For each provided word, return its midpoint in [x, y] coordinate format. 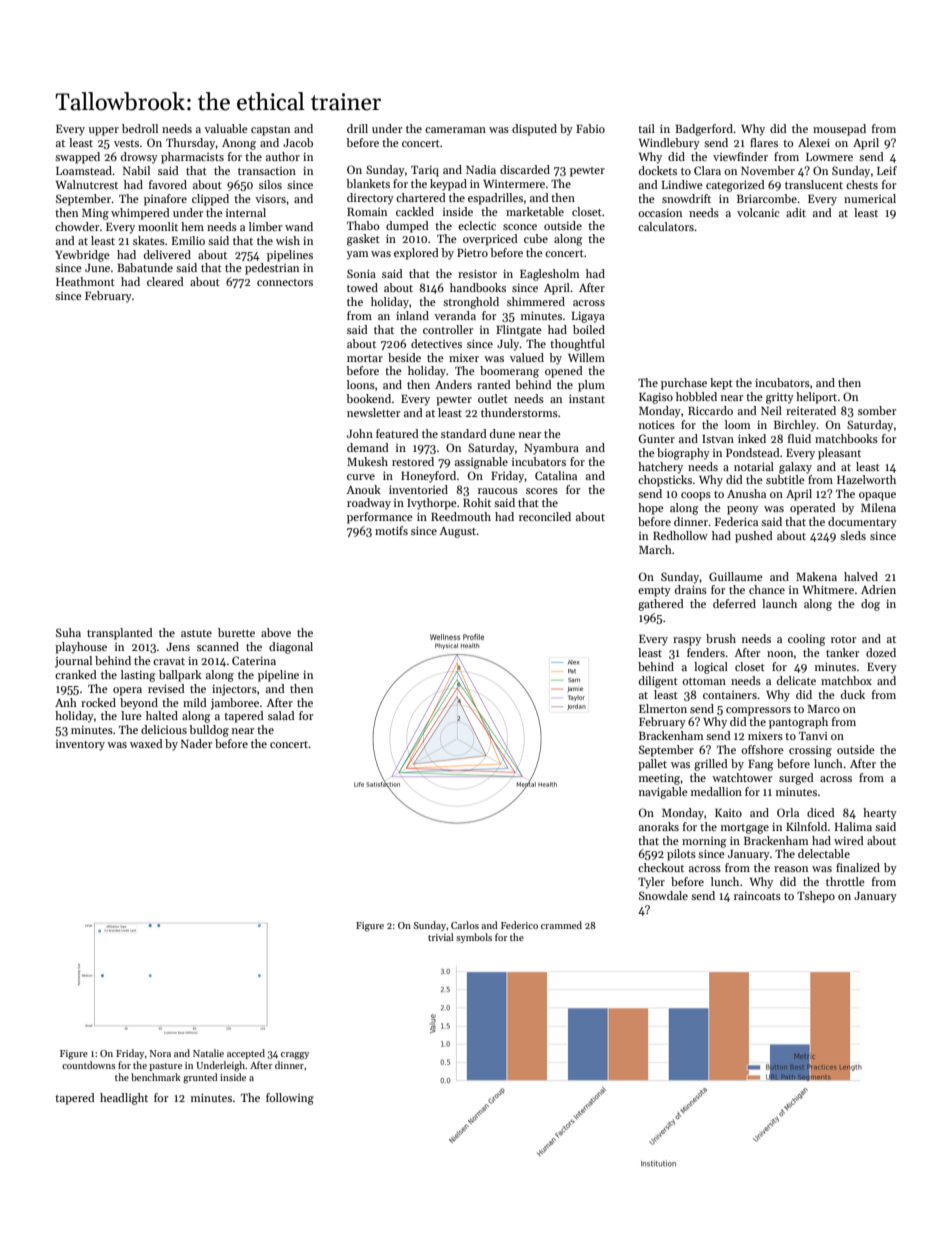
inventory [80, 745]
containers [730, 695]
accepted [246, 1054]
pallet [652, 765]
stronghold [471, 303]
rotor [843, 639]
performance [380, 518]
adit [796, 212]
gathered [661, 605]
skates [149, 240]
